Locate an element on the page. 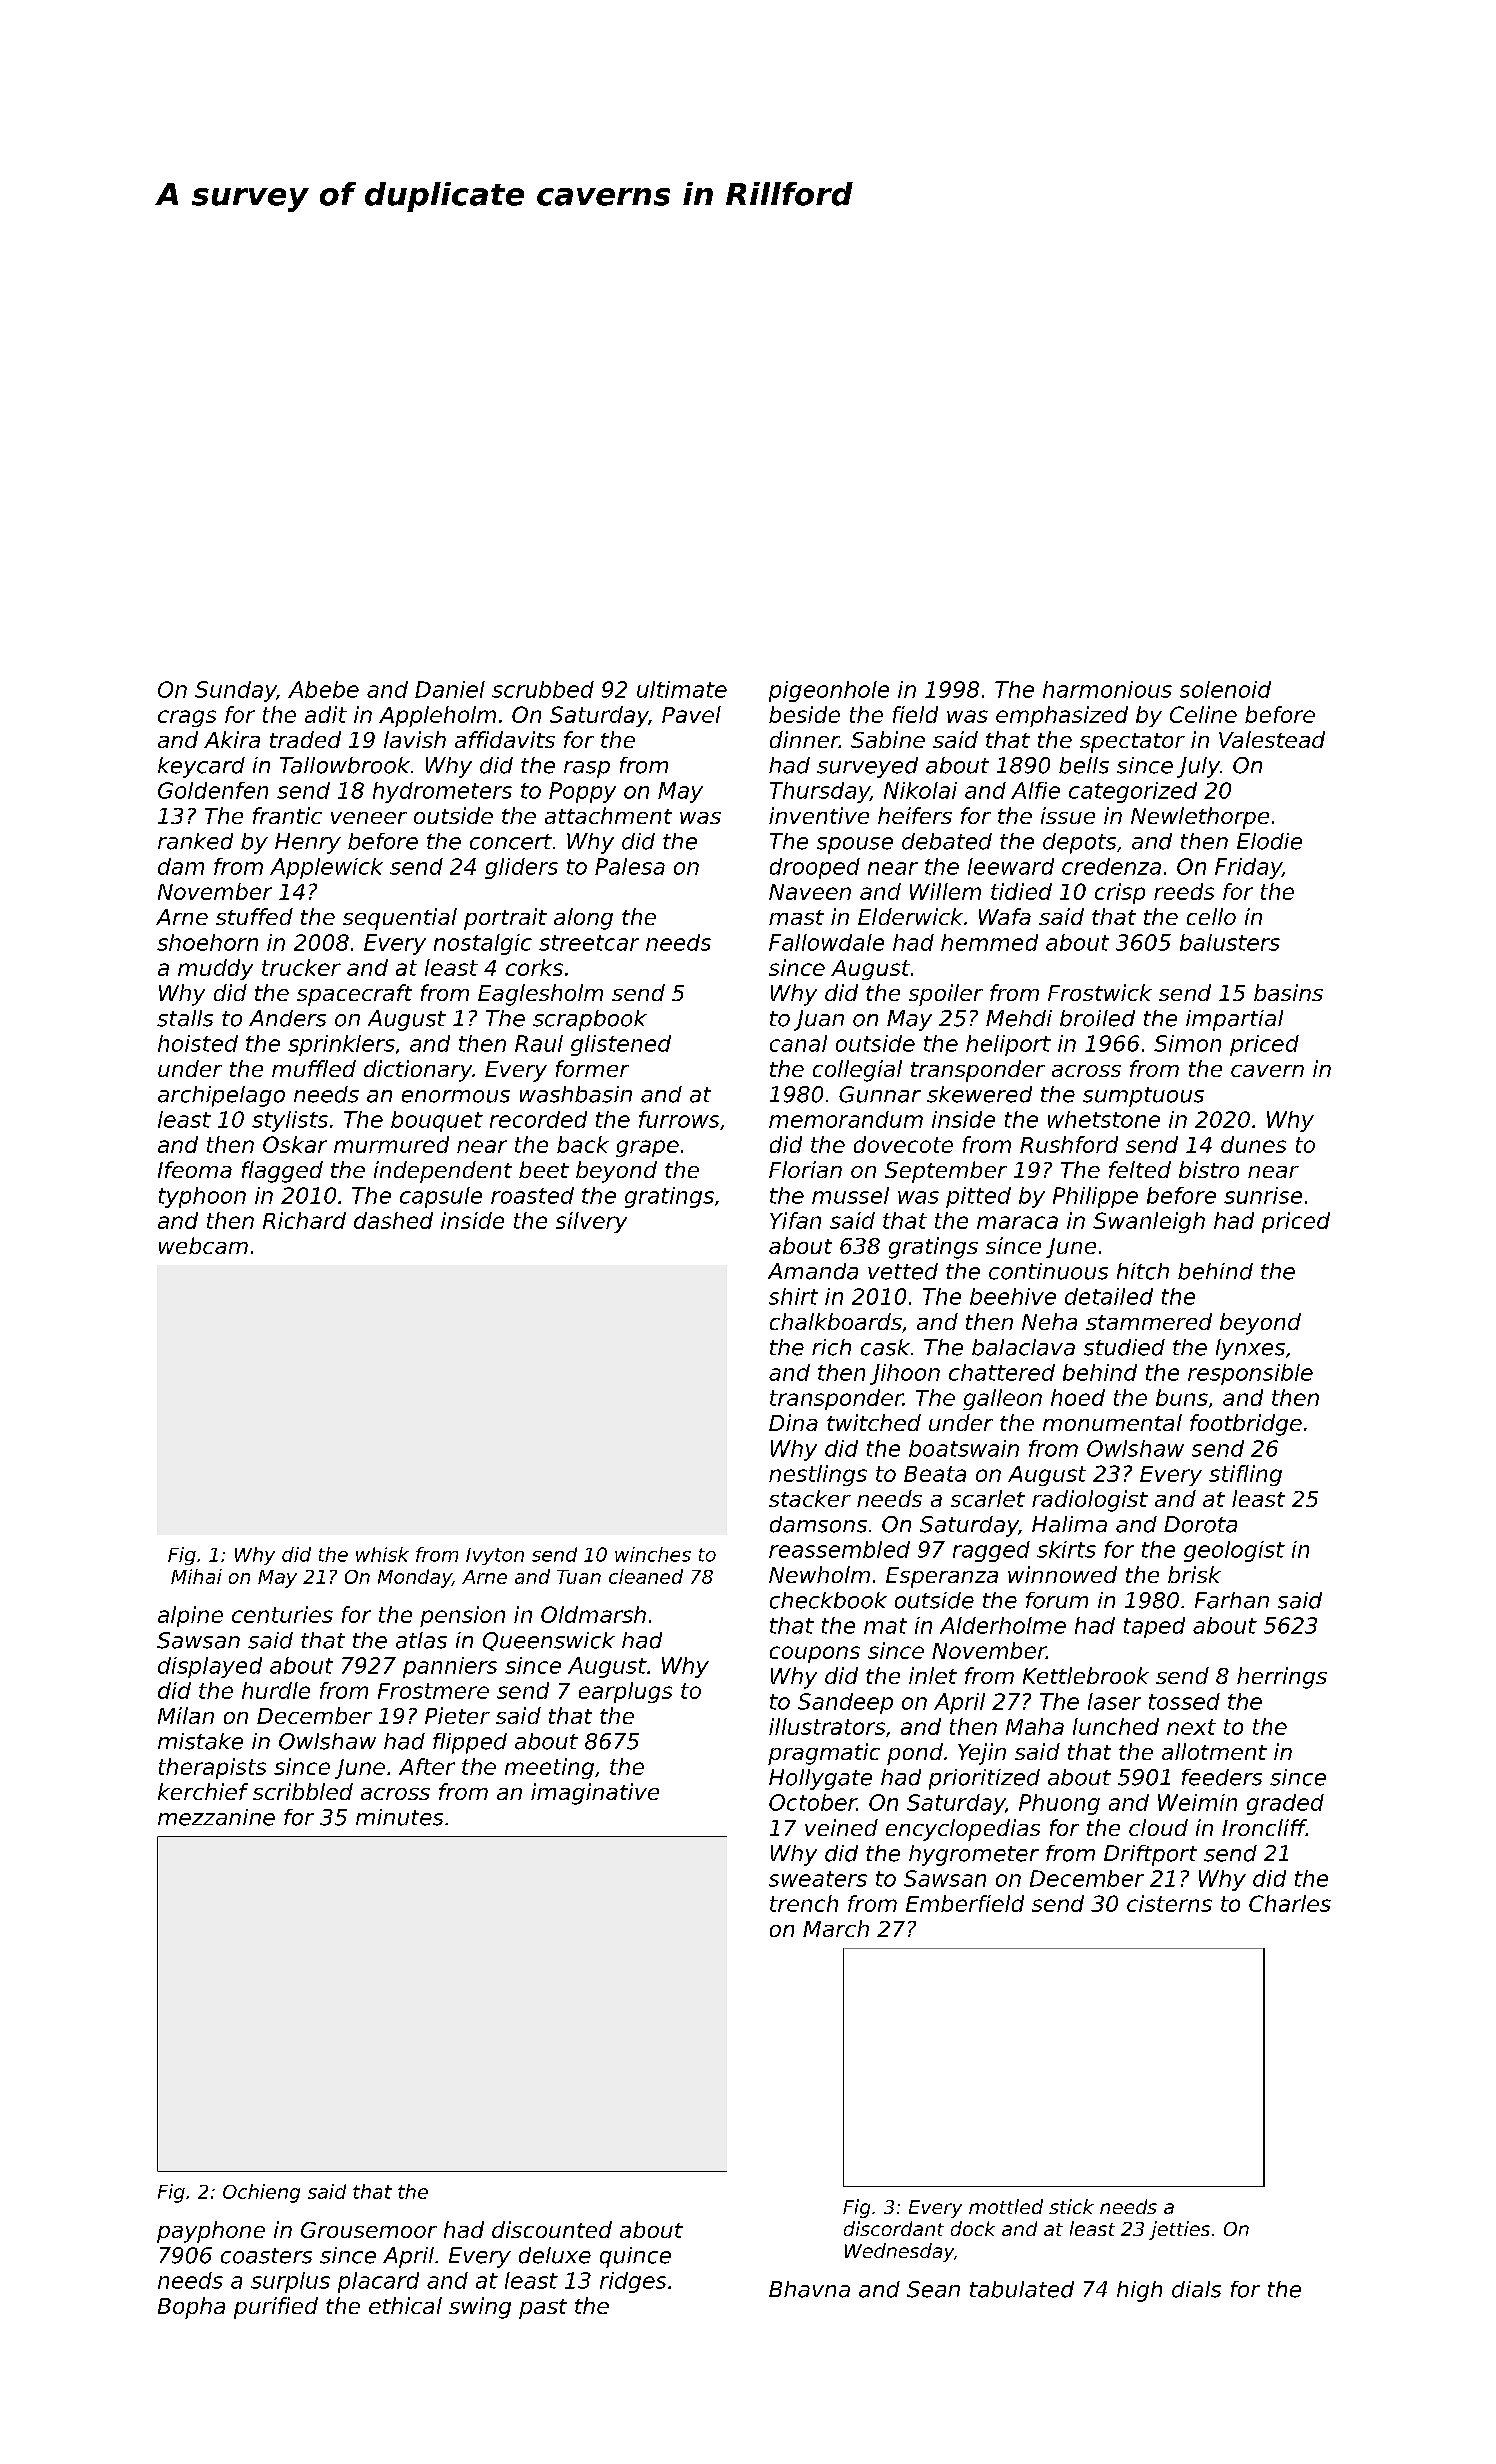 The width and height of the page is (1496, 2464). discounted is located at coordinates (552, 2229).
